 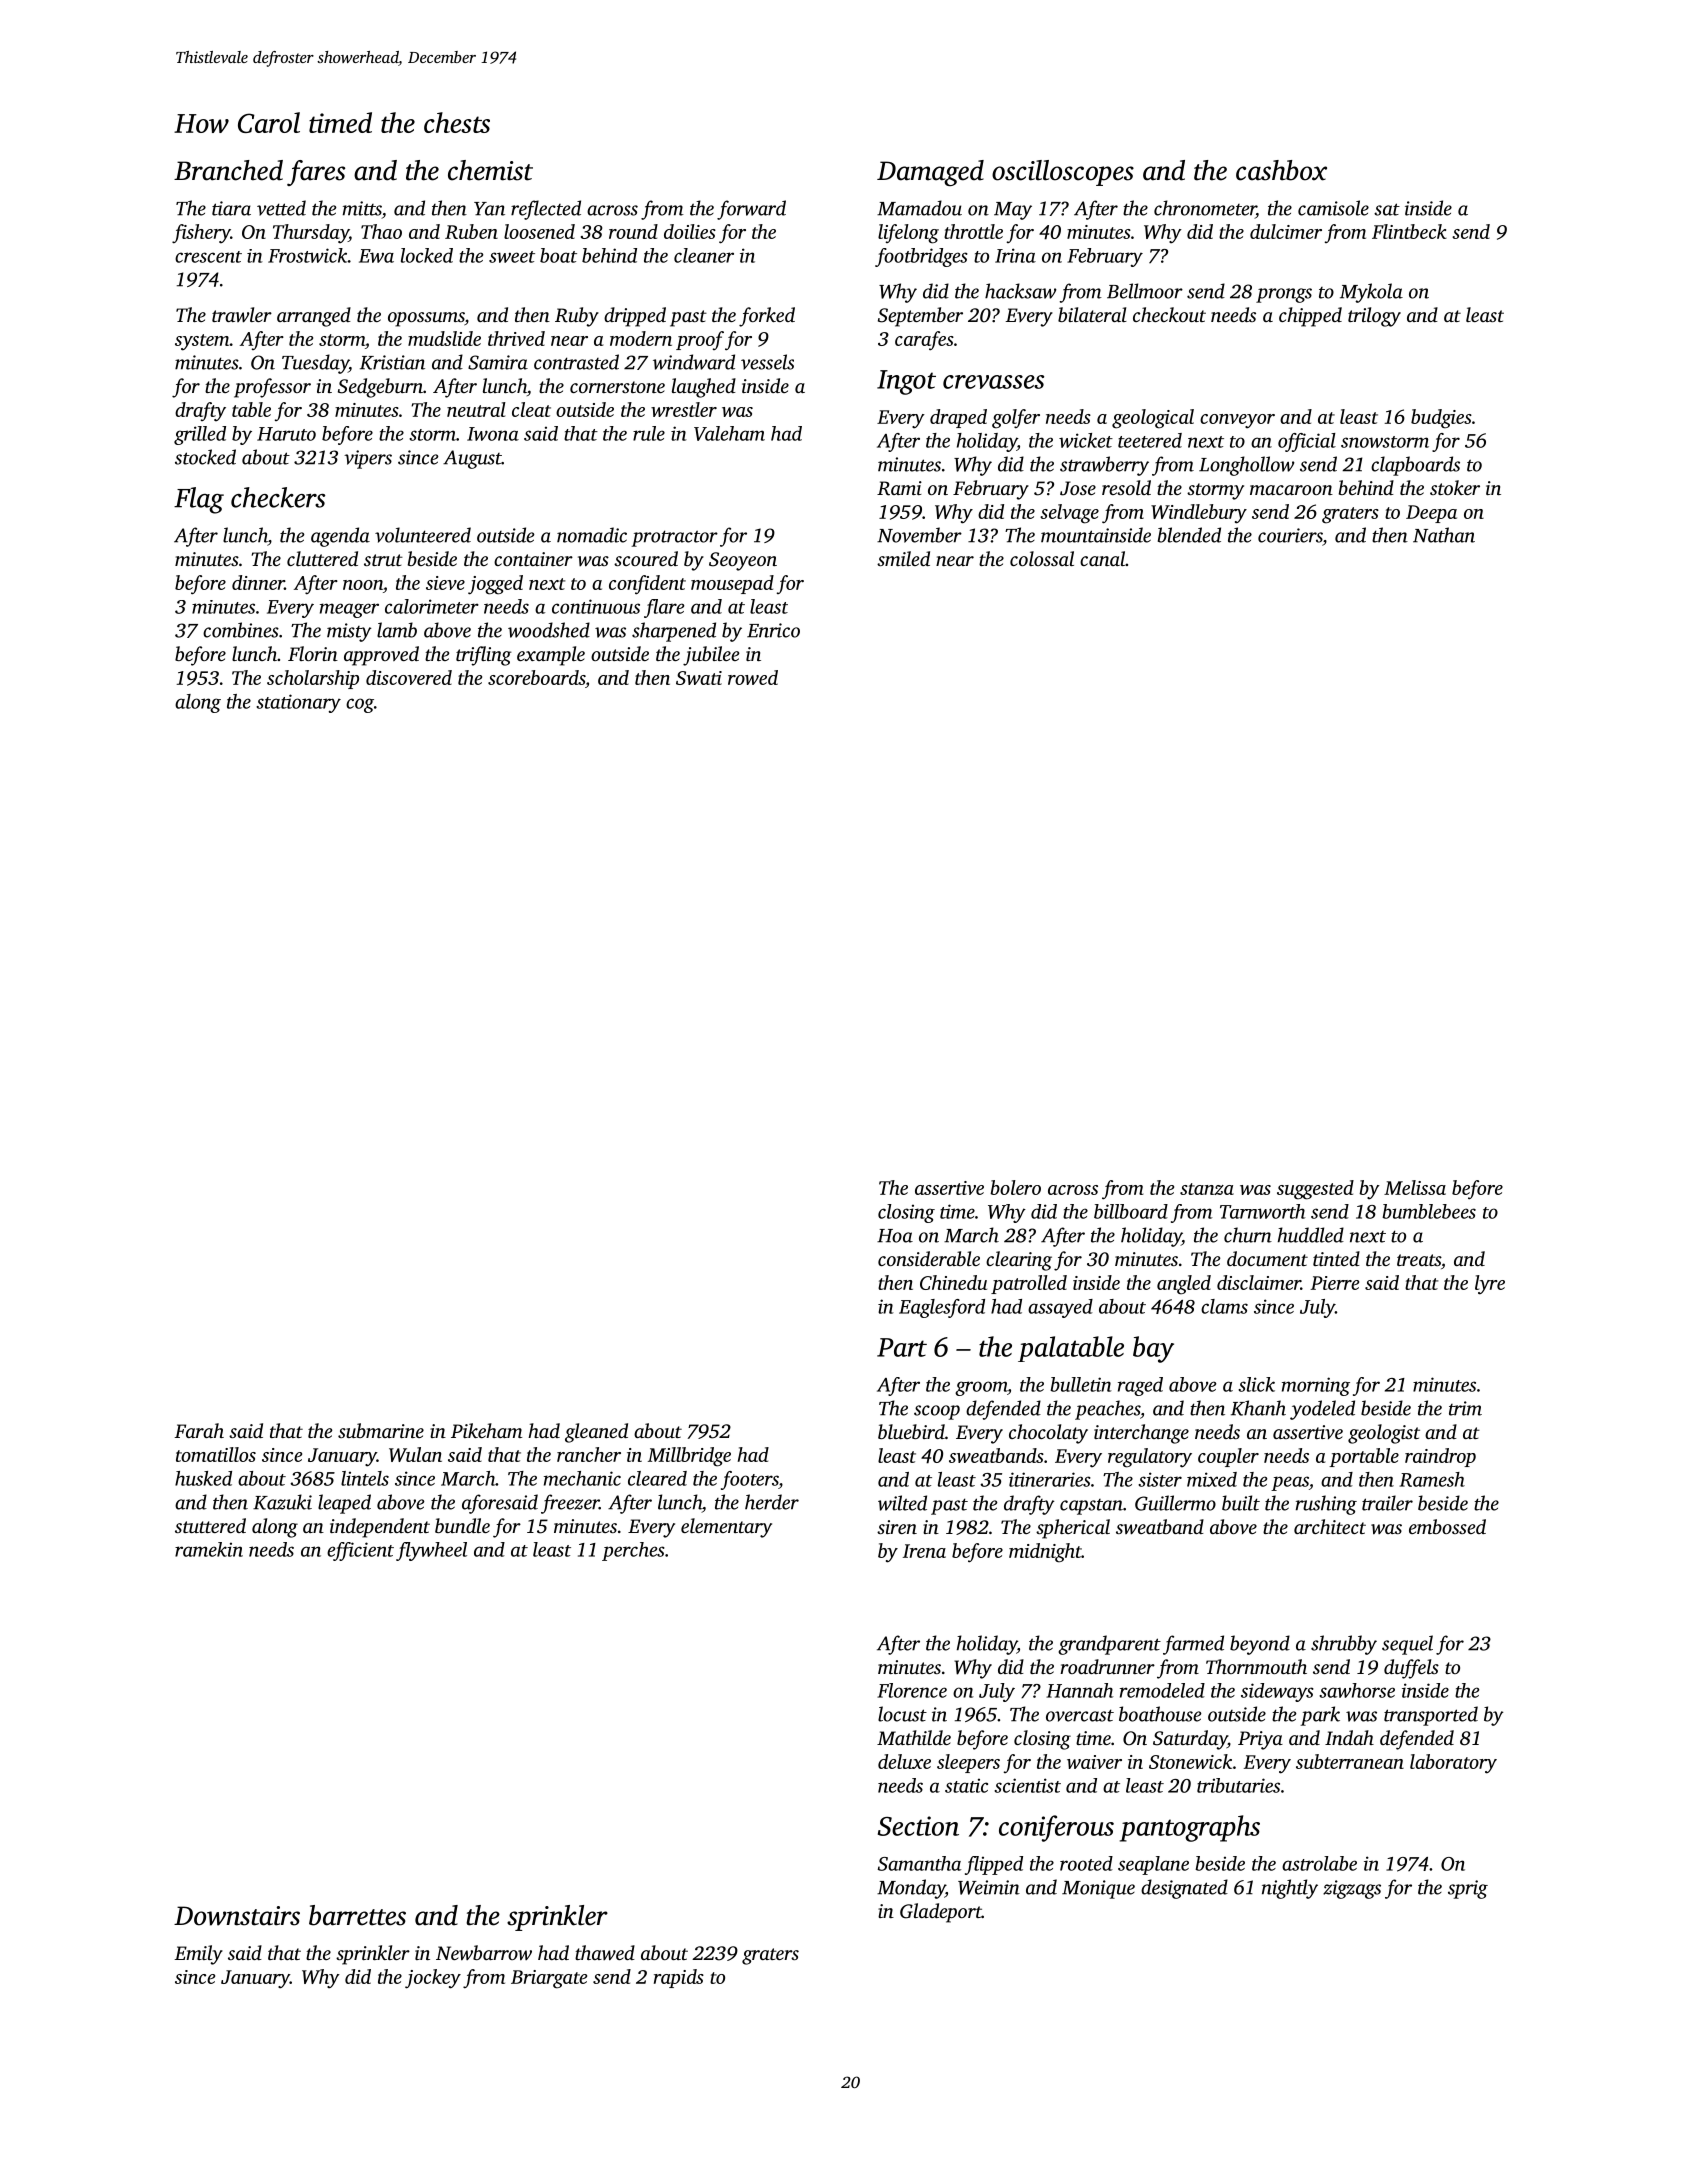 What do you see at coordinates (911, 1431) in the image?
I see `bluebird` at bounding box center [911, 1431].
